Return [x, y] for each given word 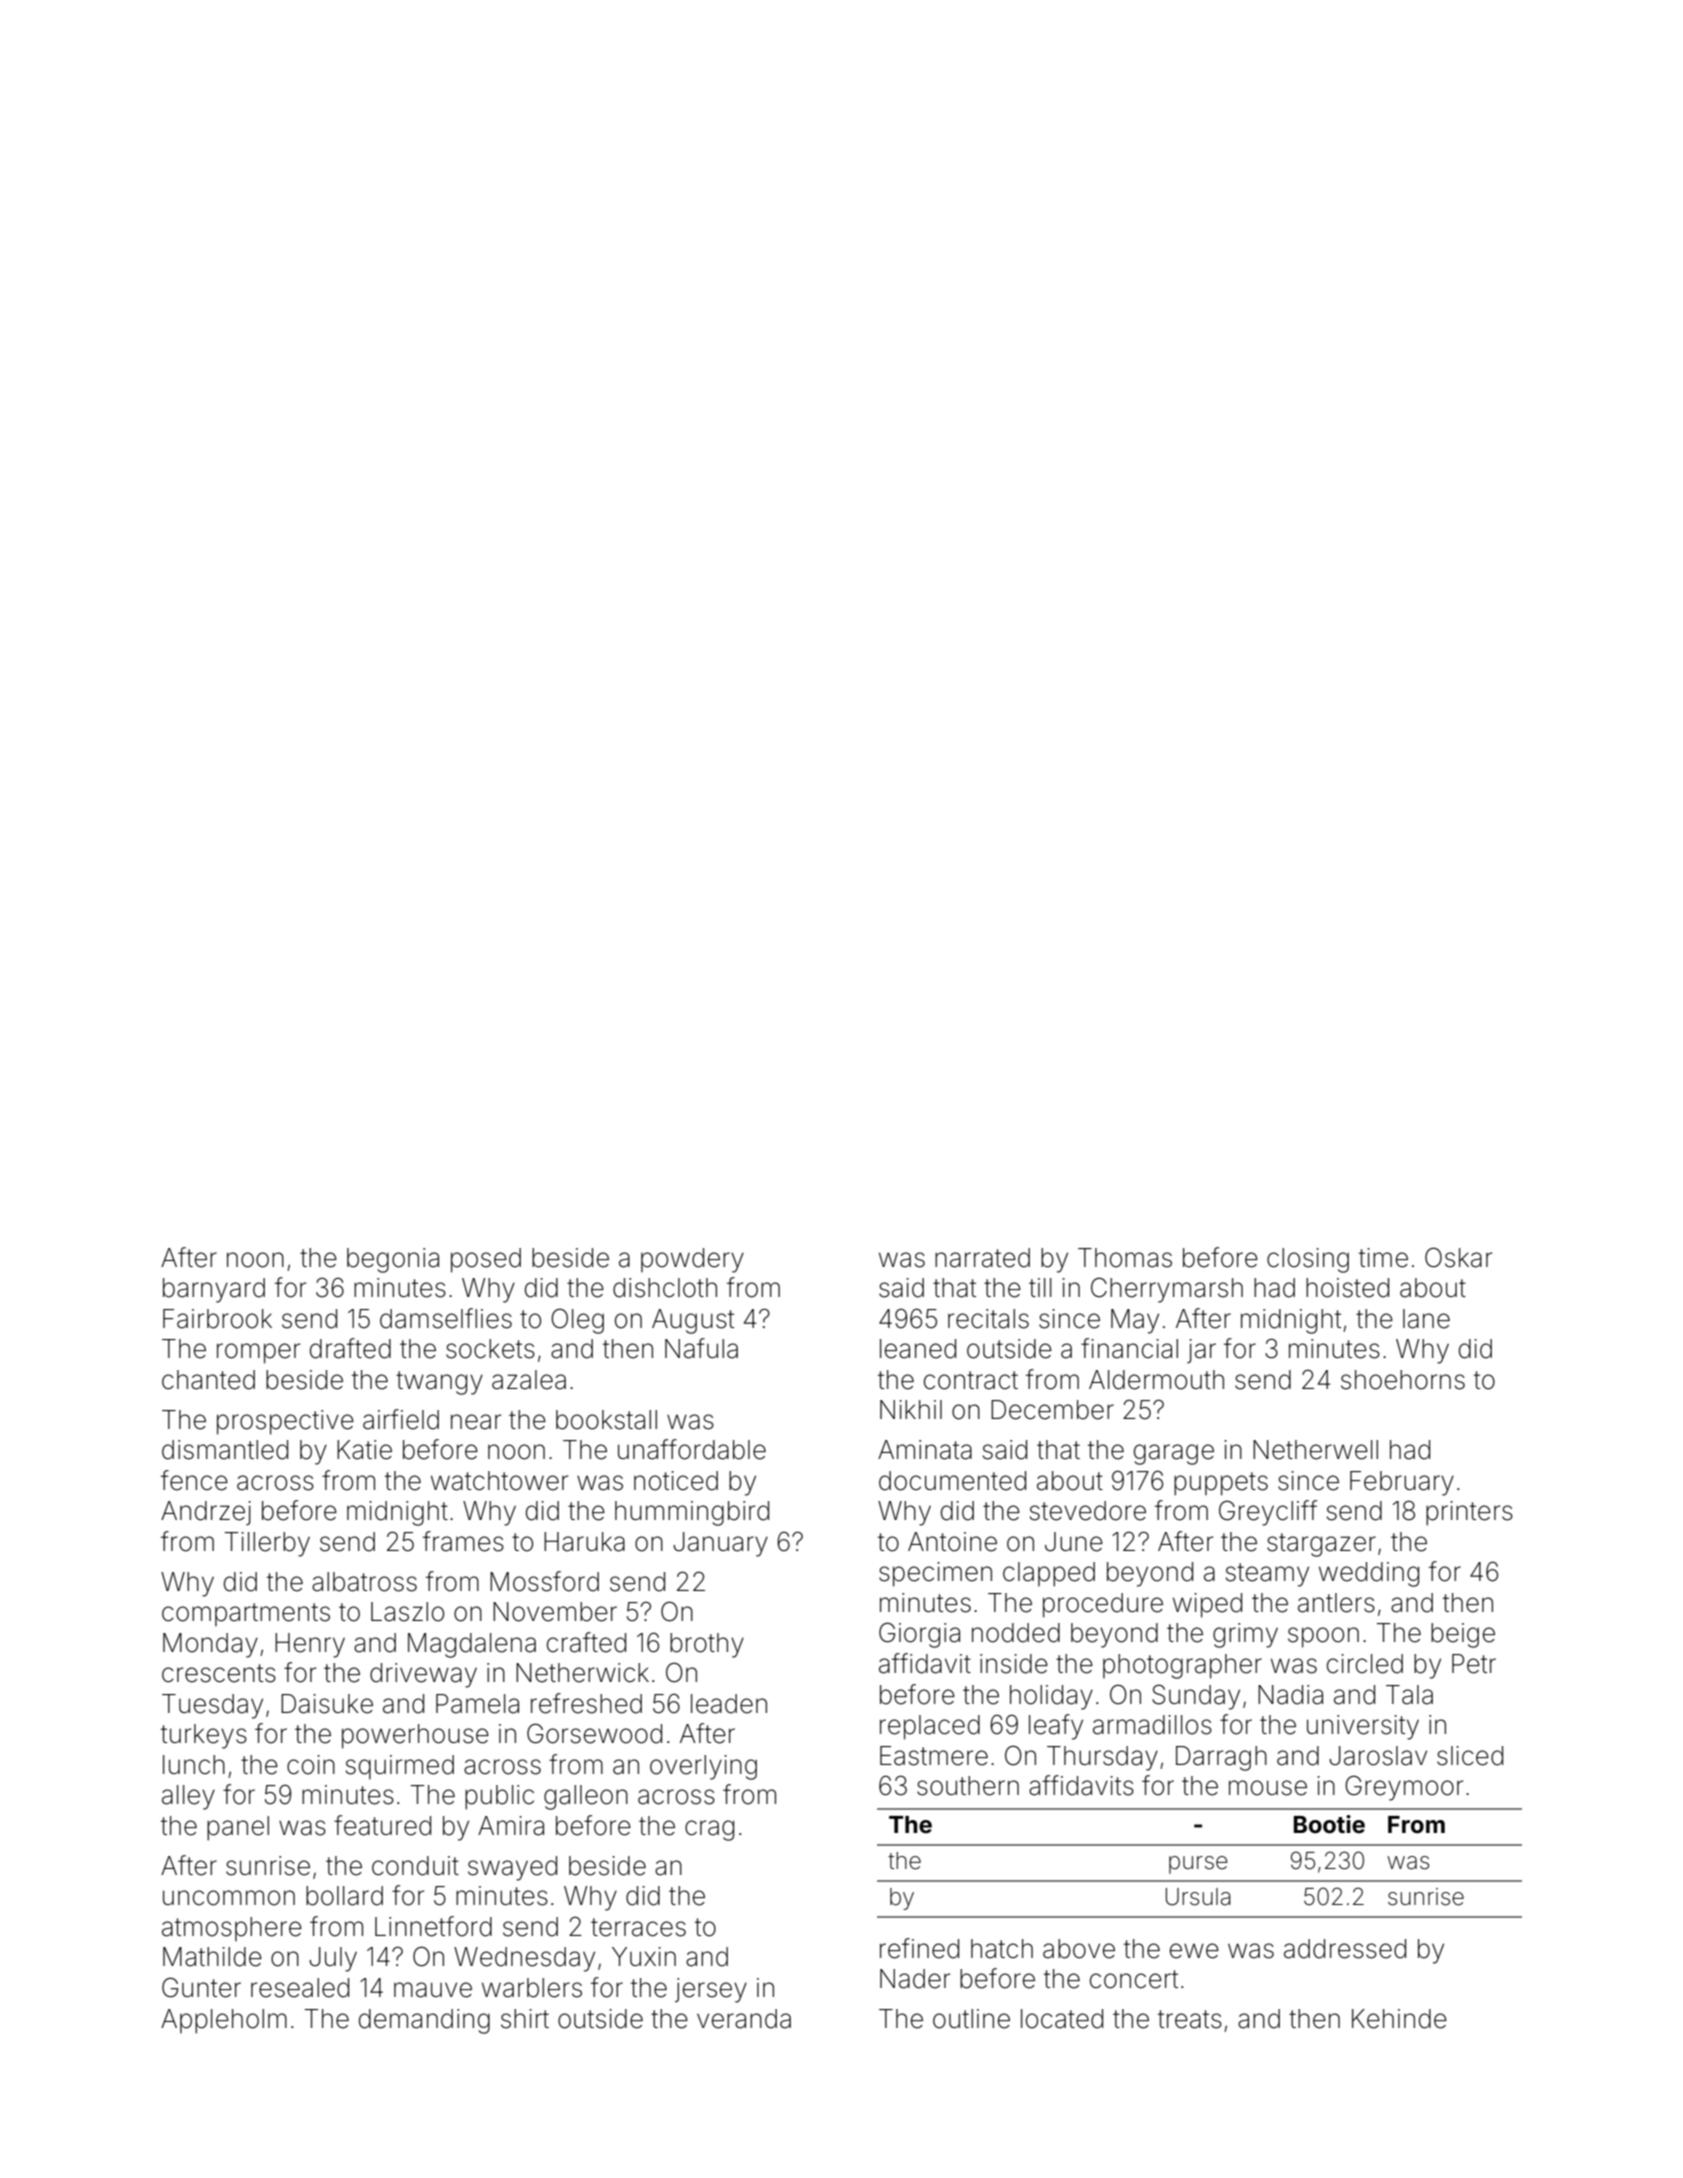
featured [382, 1825]
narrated [982, 1258]
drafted [350, 1348]
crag [709, 1830]
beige [1463, 1635]
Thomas [1125, 1258]
